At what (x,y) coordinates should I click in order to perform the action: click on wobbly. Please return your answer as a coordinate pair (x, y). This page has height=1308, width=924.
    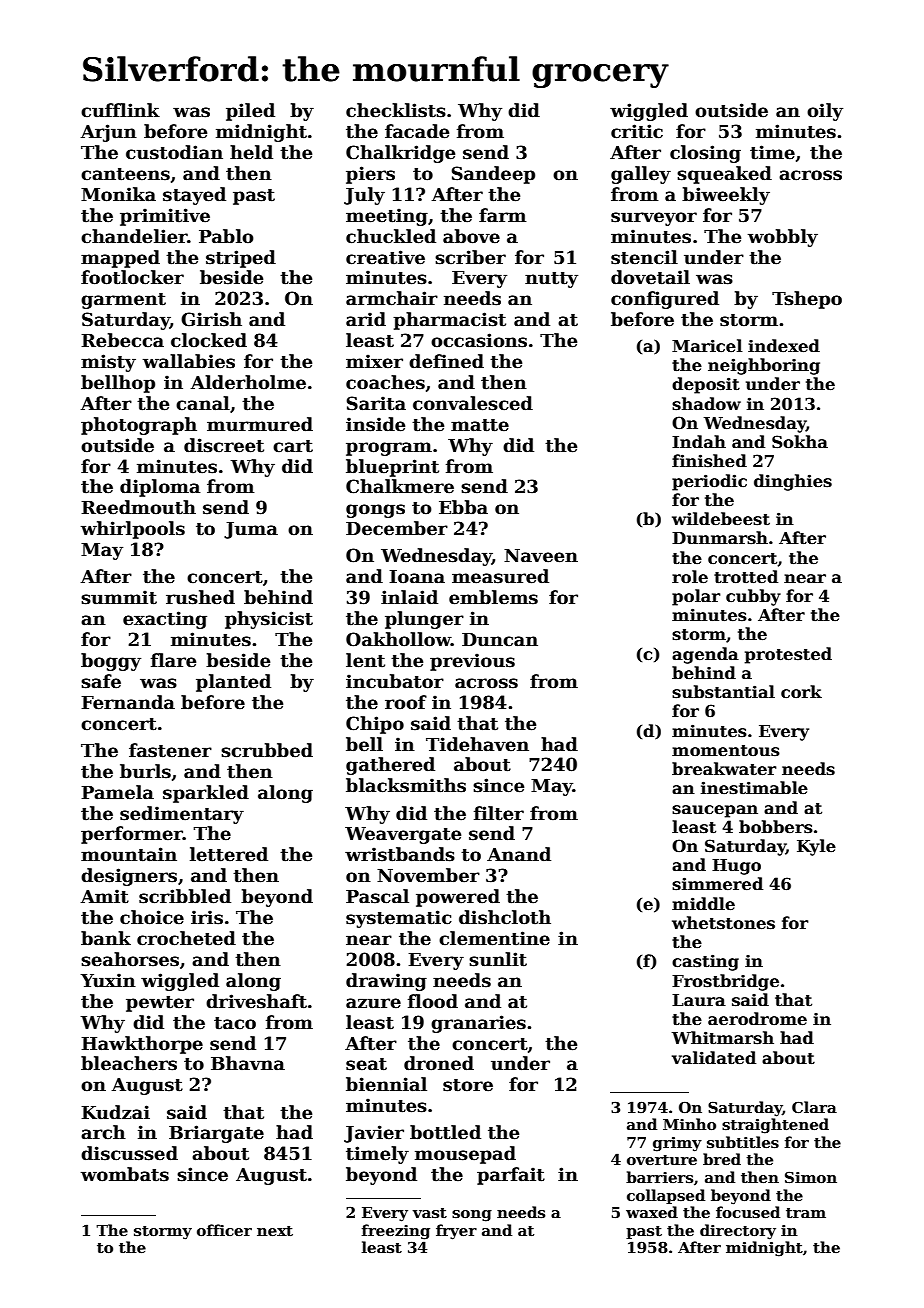
    Looking at the image, I should click on (783, 238).
